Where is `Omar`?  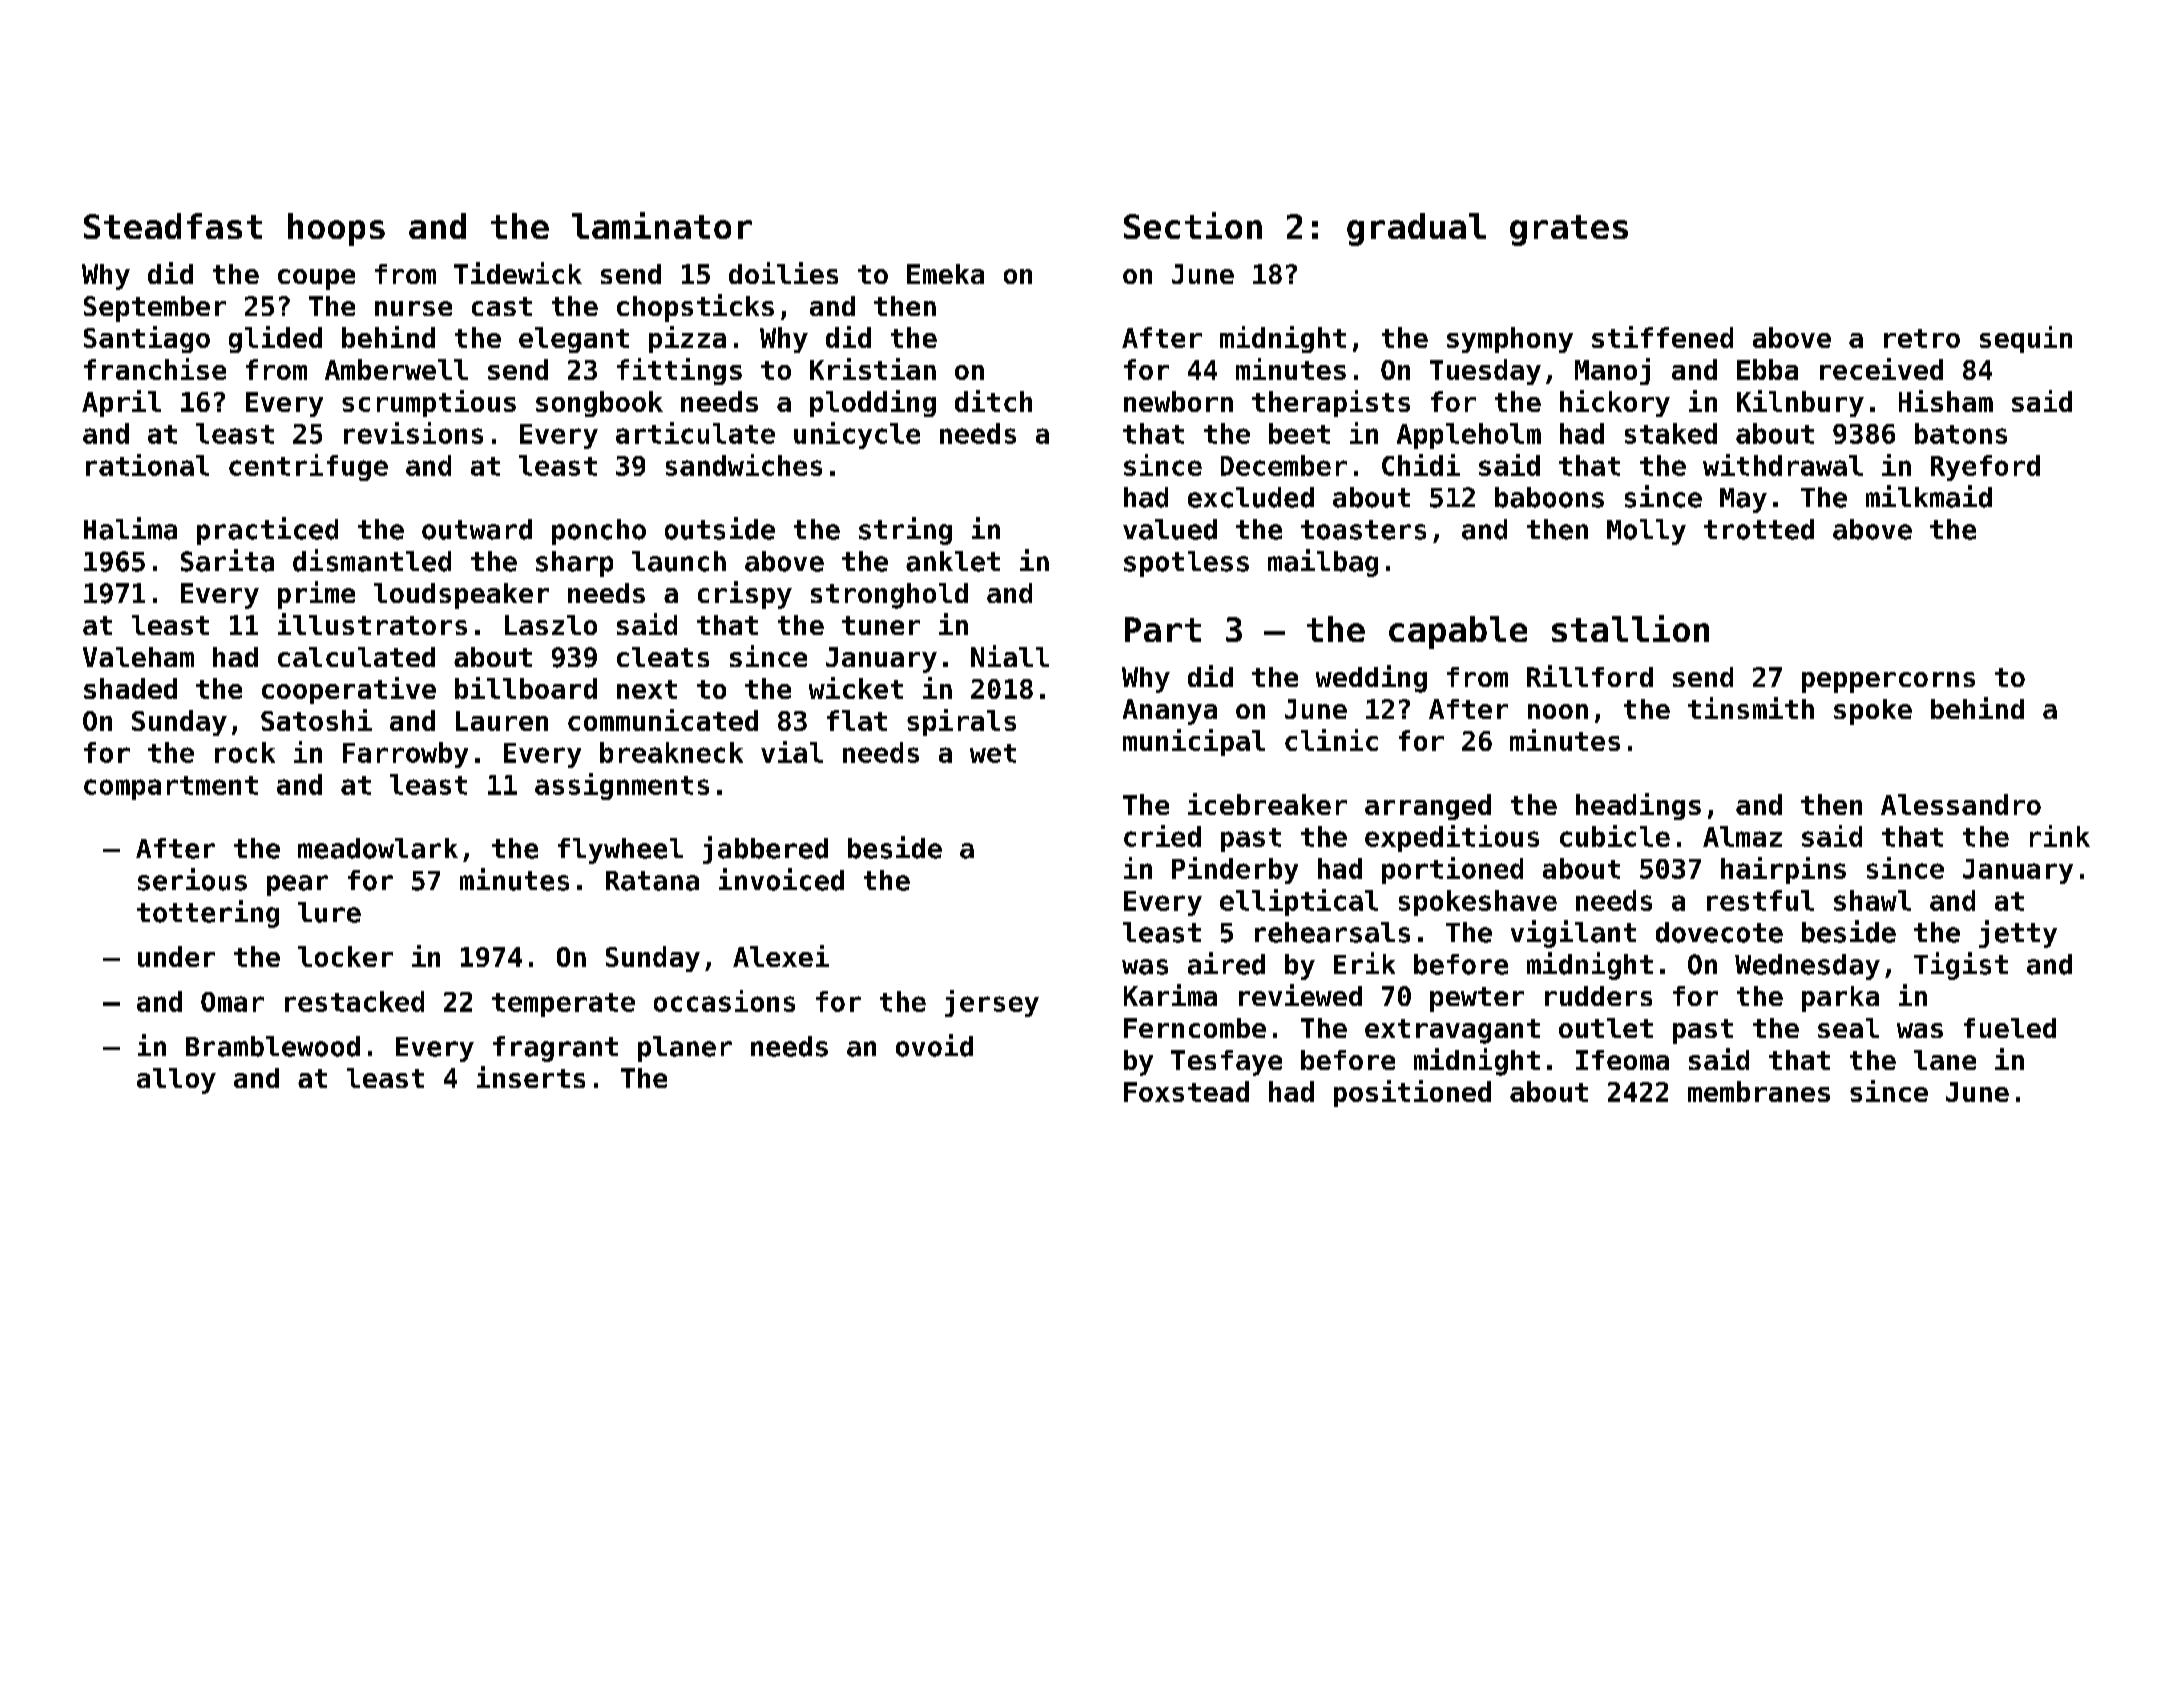 Omar is located at coordinates (232, 1002).
